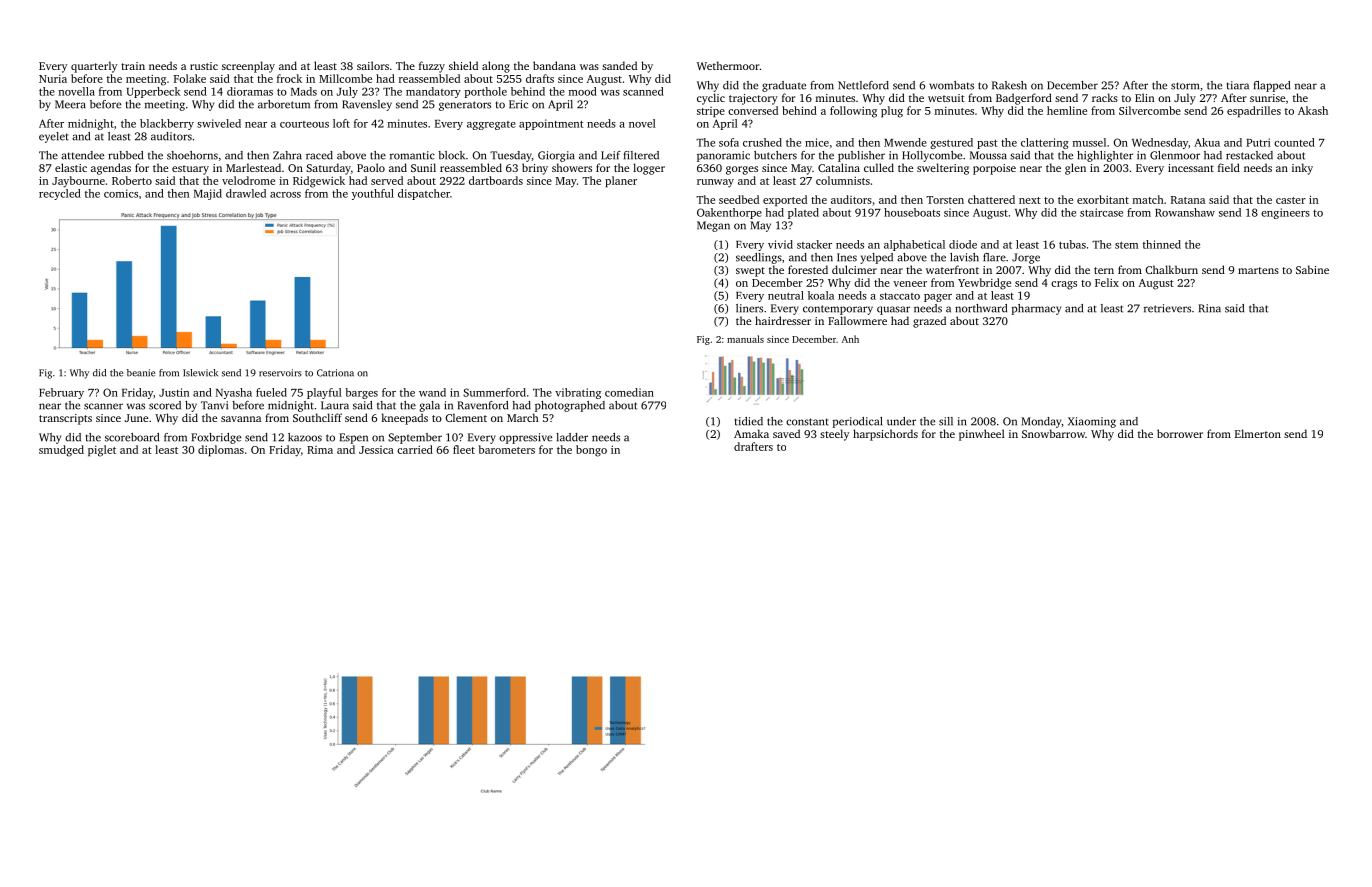 This screenshot has width=1372, height=887. What do you see at coordinates (988, 155) in the screenshot?
I see `Moussa` at bounding box center [988, 155].
